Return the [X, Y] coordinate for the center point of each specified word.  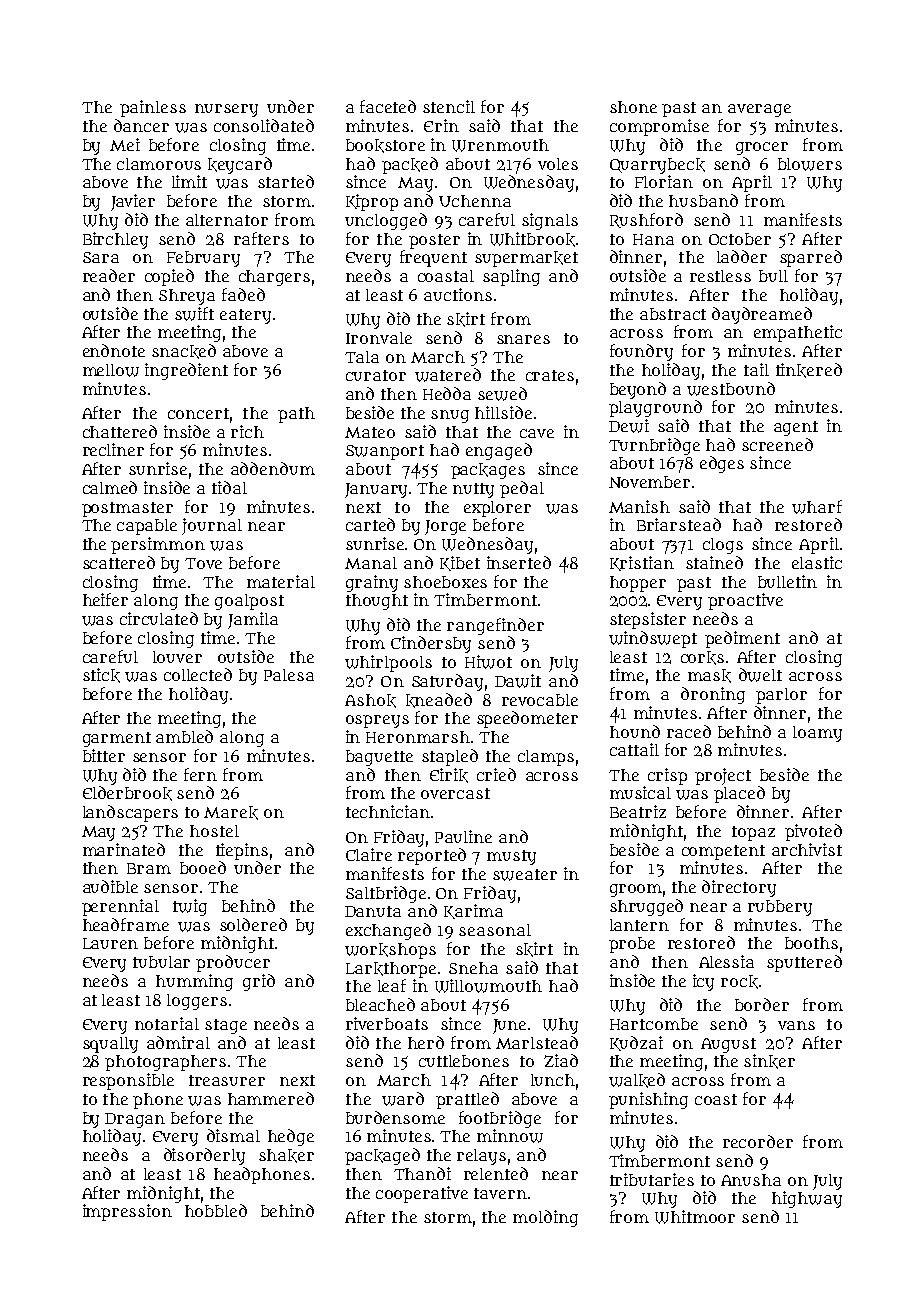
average [759, 110]
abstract [673, 314]
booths [811, 943]
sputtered [804, 963]
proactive [745, 601]
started [286, 181]
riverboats [387, 1023]
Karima [473, 911]
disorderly [204, 1156]
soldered [253, 924]
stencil [449, 106]
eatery [245, 316]
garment [117, 739]
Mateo [370, 432]
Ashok [370, 701]
